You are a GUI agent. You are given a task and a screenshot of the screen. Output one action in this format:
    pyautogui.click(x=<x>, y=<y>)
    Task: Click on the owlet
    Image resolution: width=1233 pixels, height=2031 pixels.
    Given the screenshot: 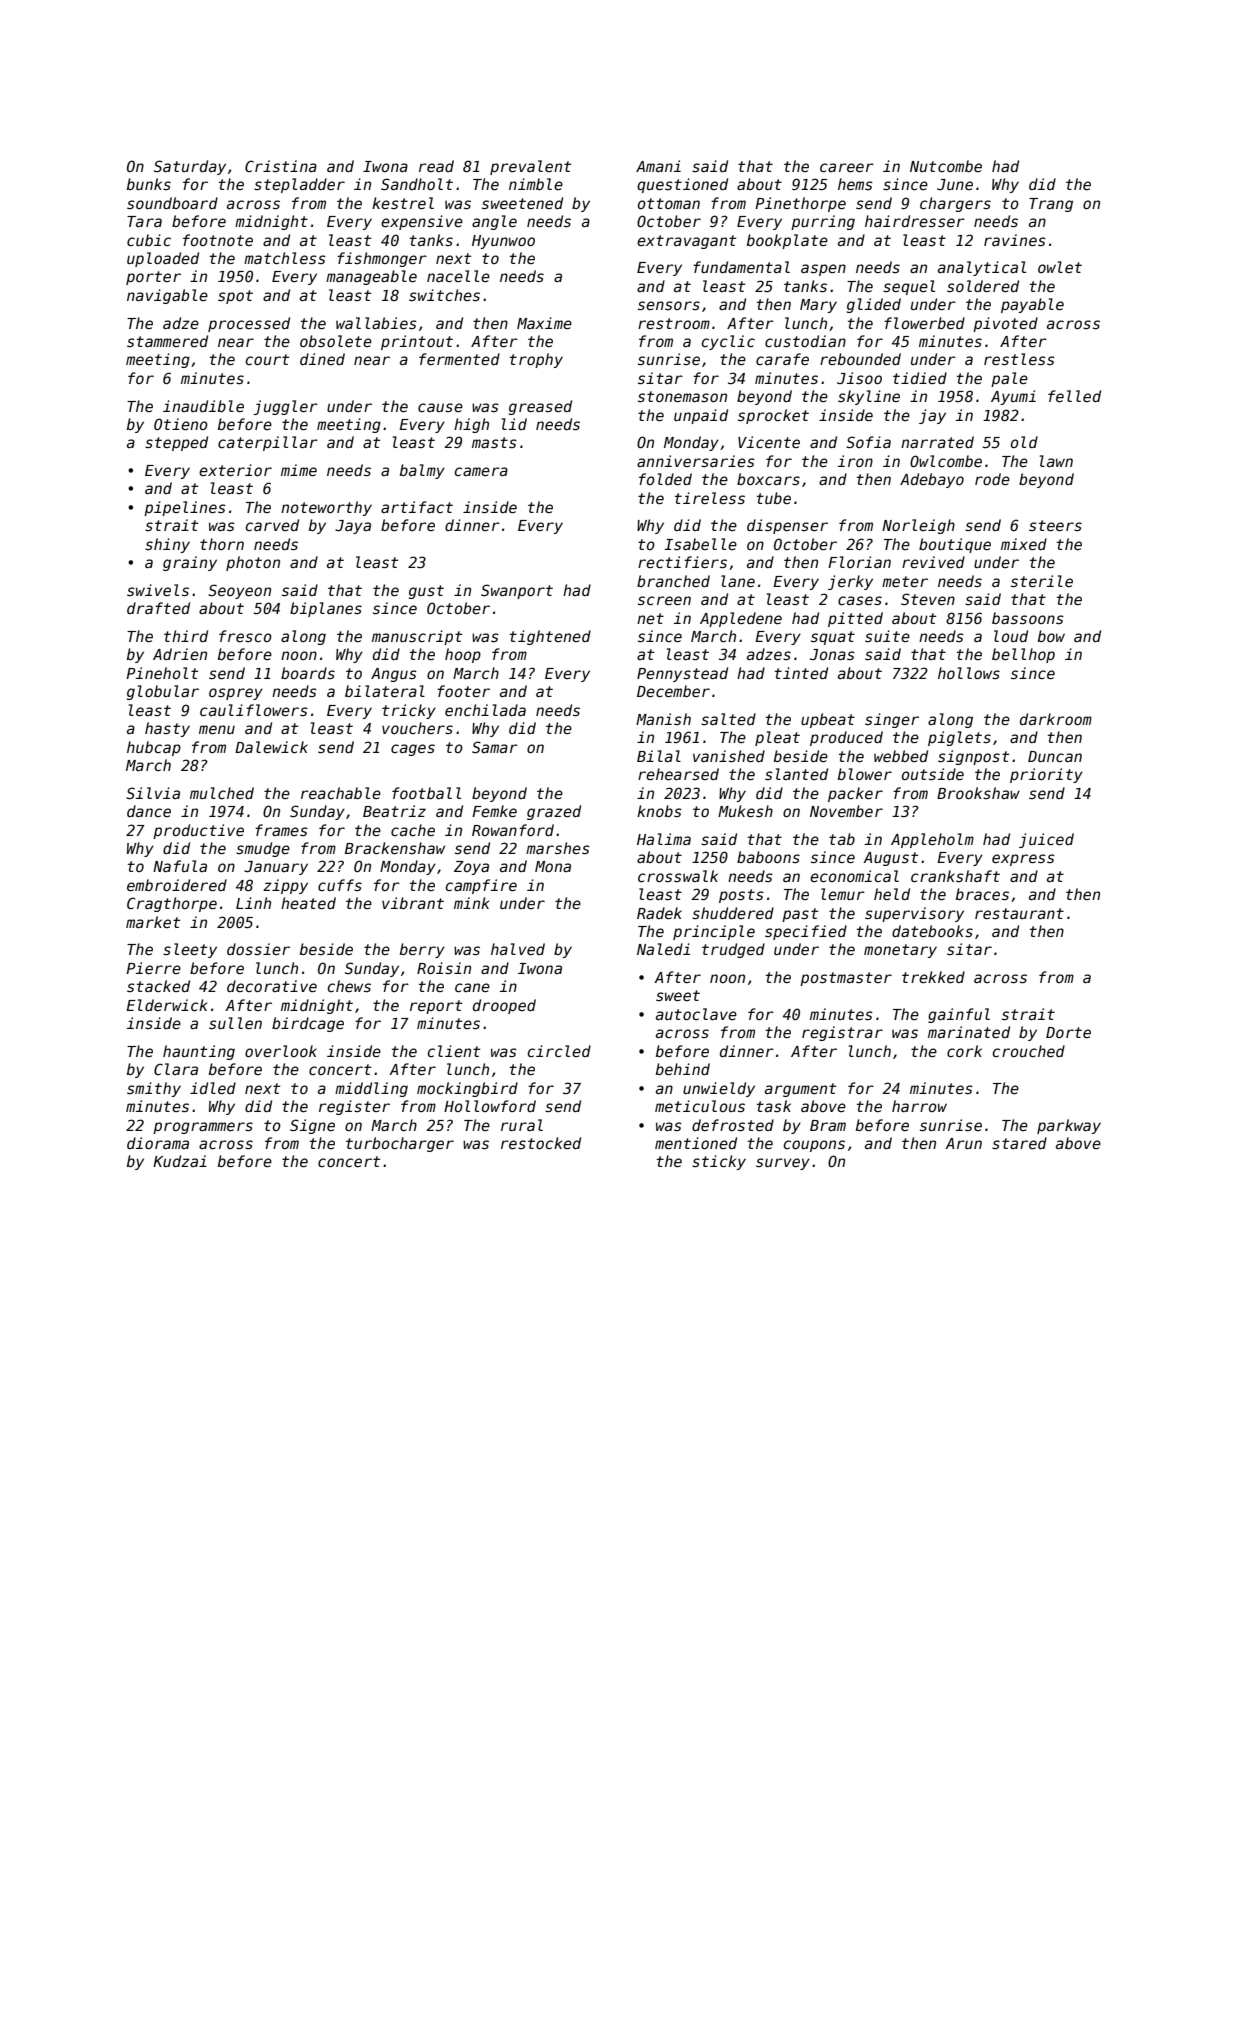 What is the action you would take?
    pyautogui.click(x=1060, y=267)
